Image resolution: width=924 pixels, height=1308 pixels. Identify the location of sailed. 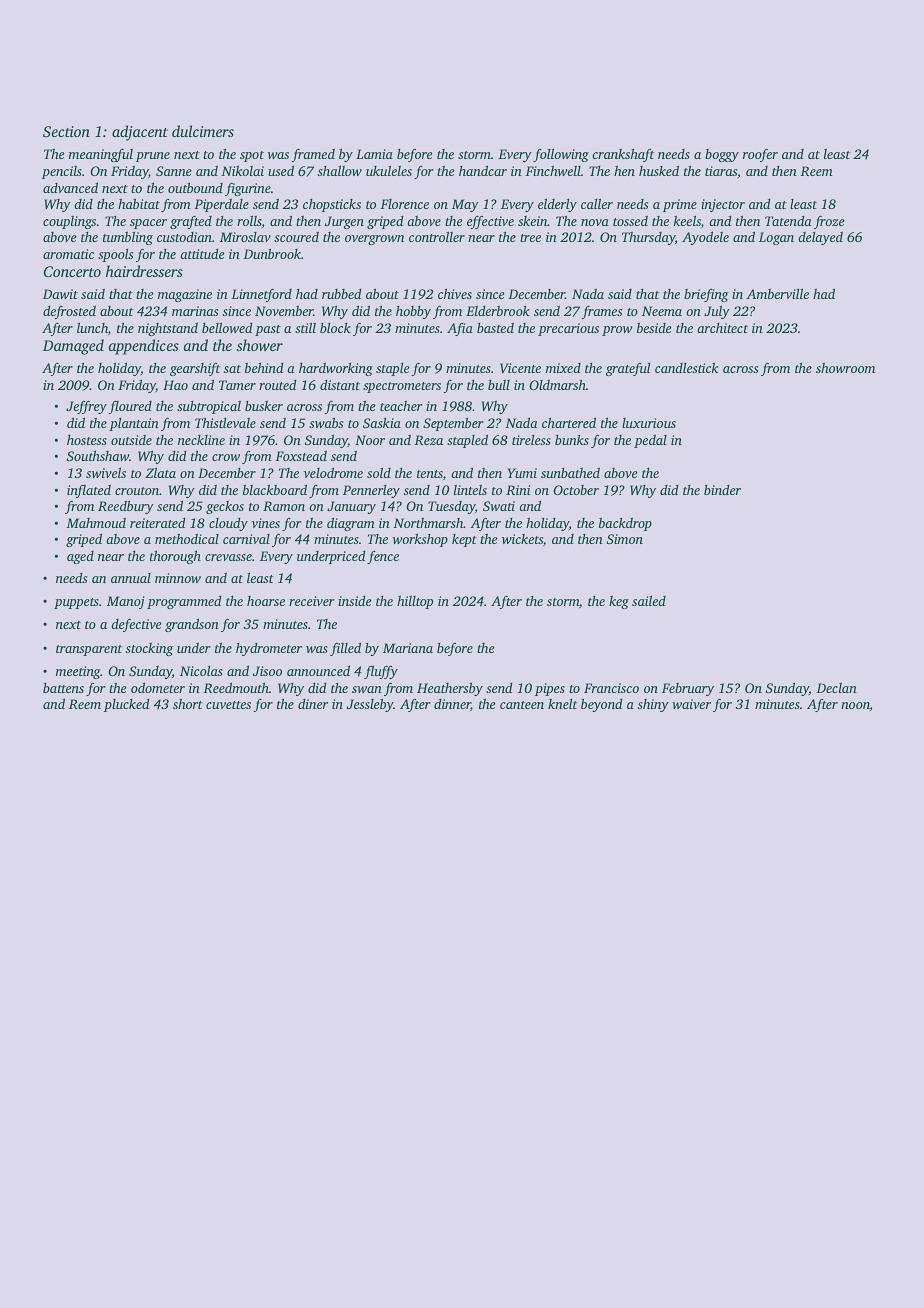
(649, 600).
